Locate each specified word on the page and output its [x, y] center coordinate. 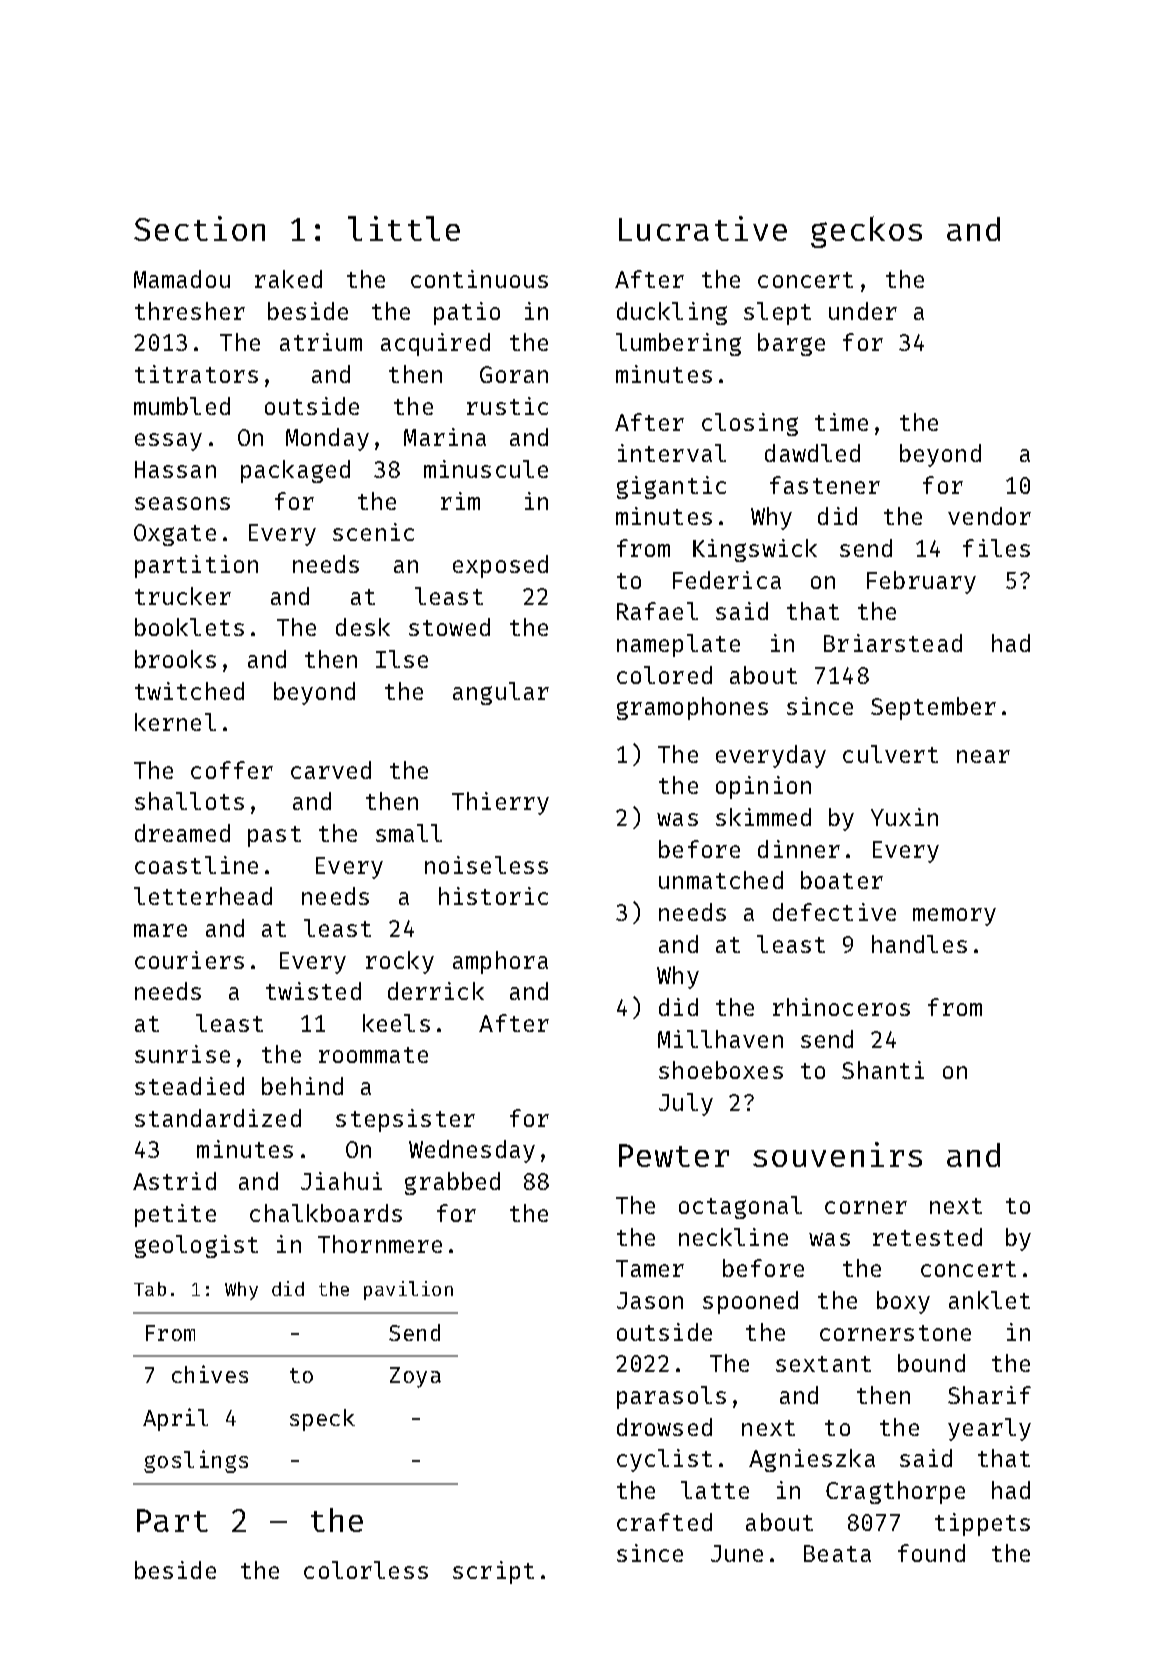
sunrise [182, 1054]
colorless [366, 1570]
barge [791, 344]
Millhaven [720, 1039]
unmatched [721, 880]
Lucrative [703, 228]
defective [834, 912]
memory [954, 917]
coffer [232, 770]
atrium [321, 342]
